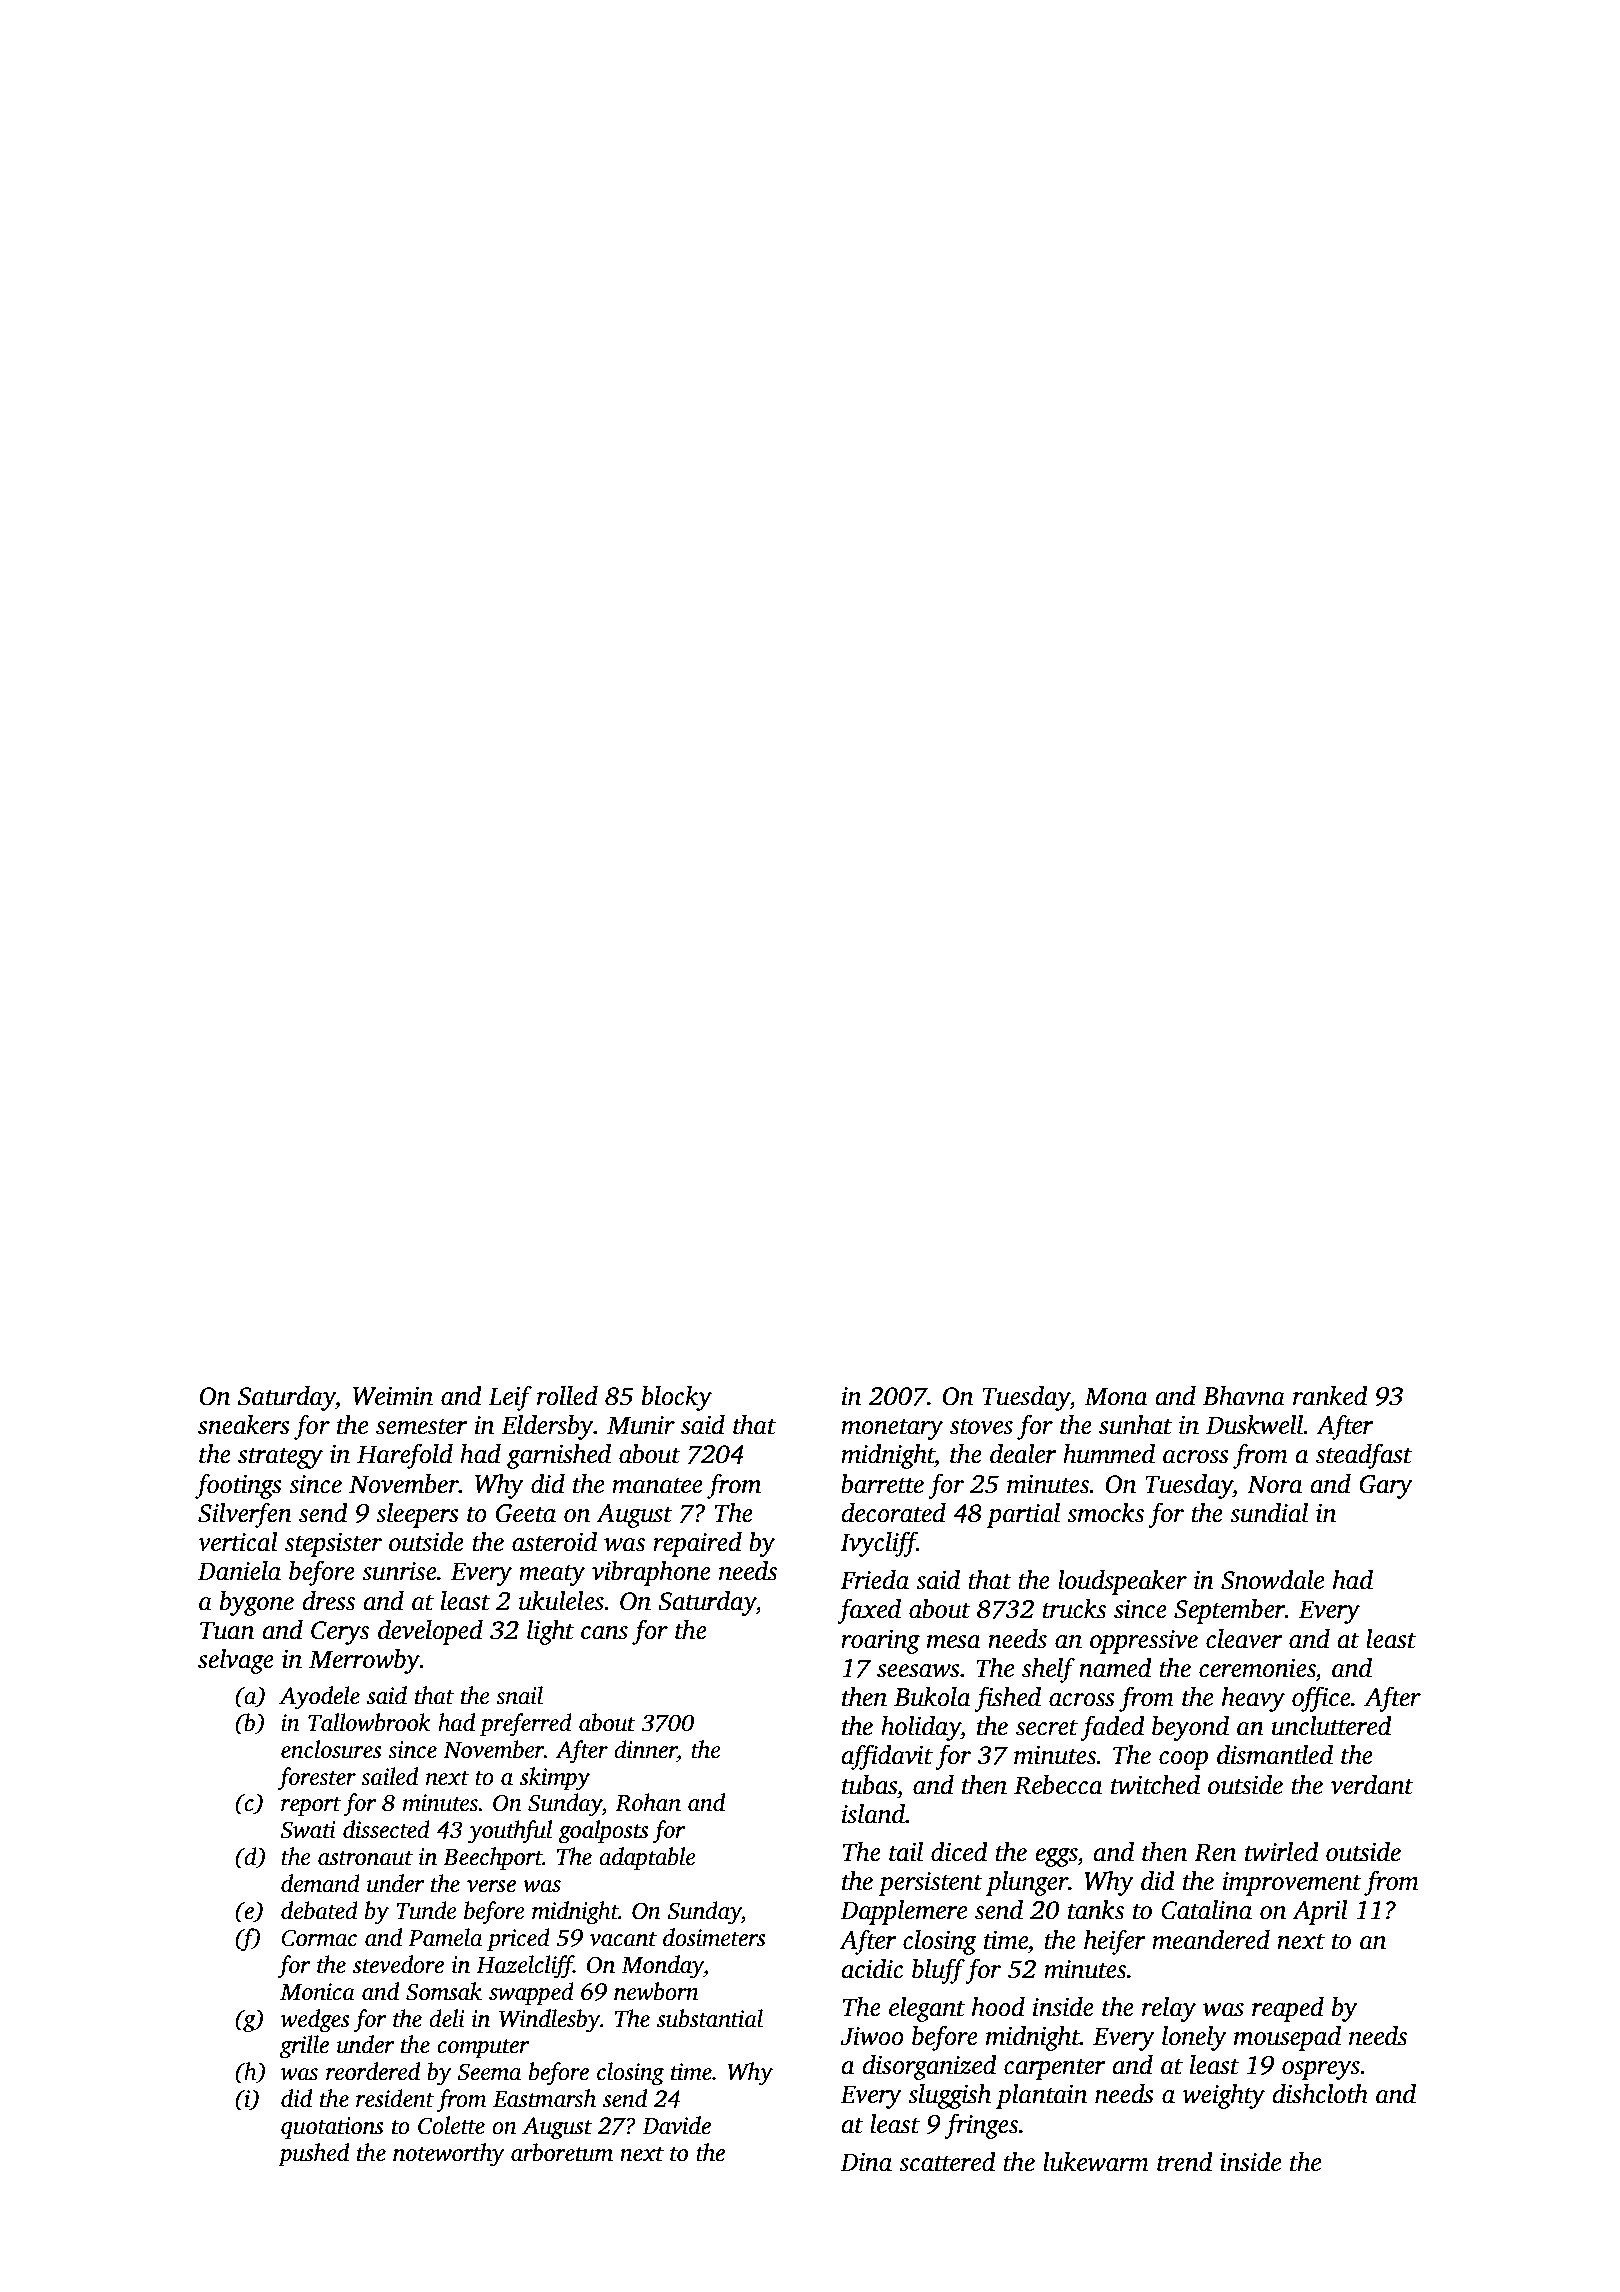  What do you see at coordinates (872, 1969) in the document?
I see `acidic` at bounding box center [872, 1969].
